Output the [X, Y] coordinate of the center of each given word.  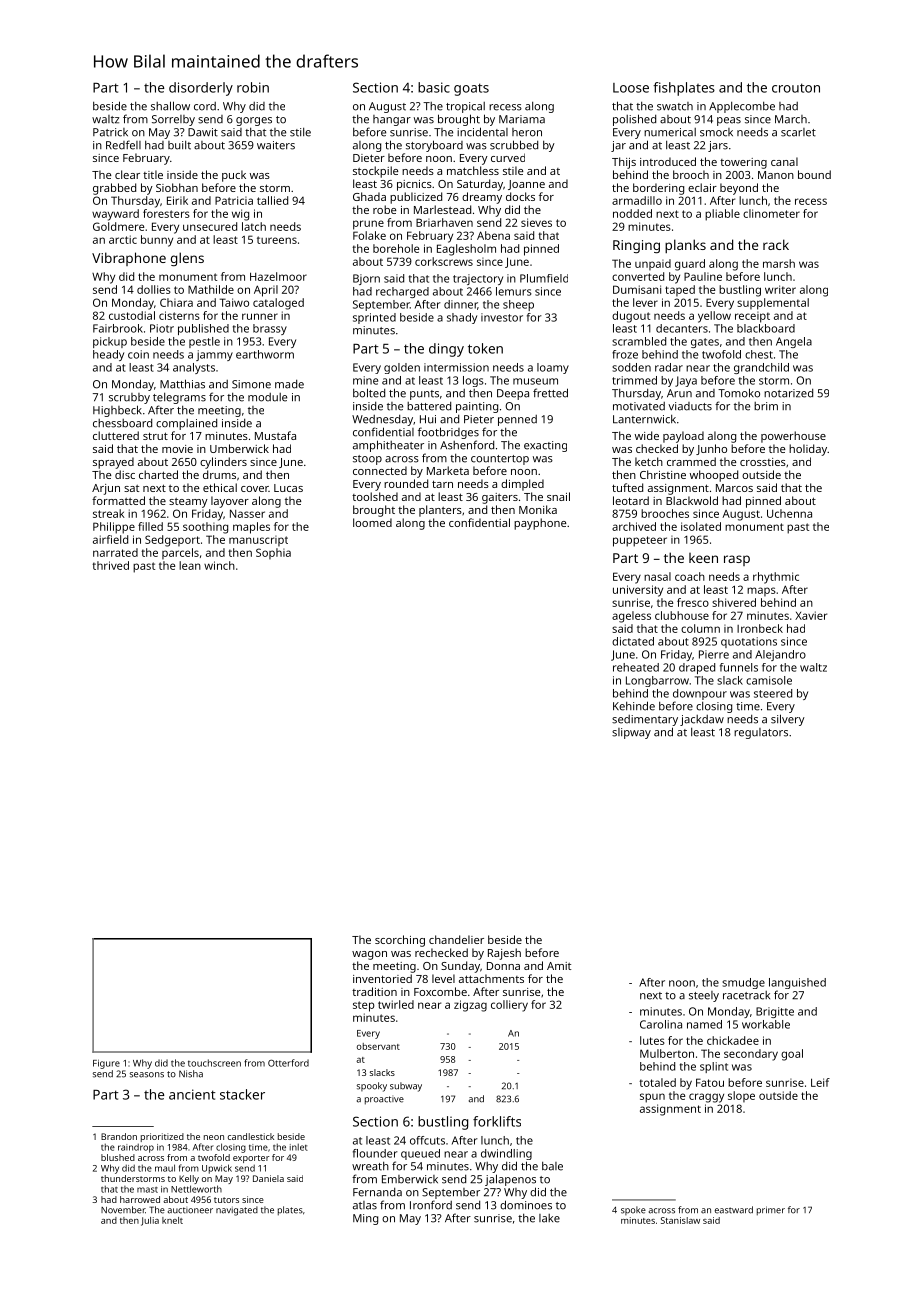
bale [552, 1166]
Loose [631, 88]
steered [773, 693]
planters [440, 511]
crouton [796, 88]
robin [253, 87]
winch [219, 565]
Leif [820, 1082]
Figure [106, 1064]
